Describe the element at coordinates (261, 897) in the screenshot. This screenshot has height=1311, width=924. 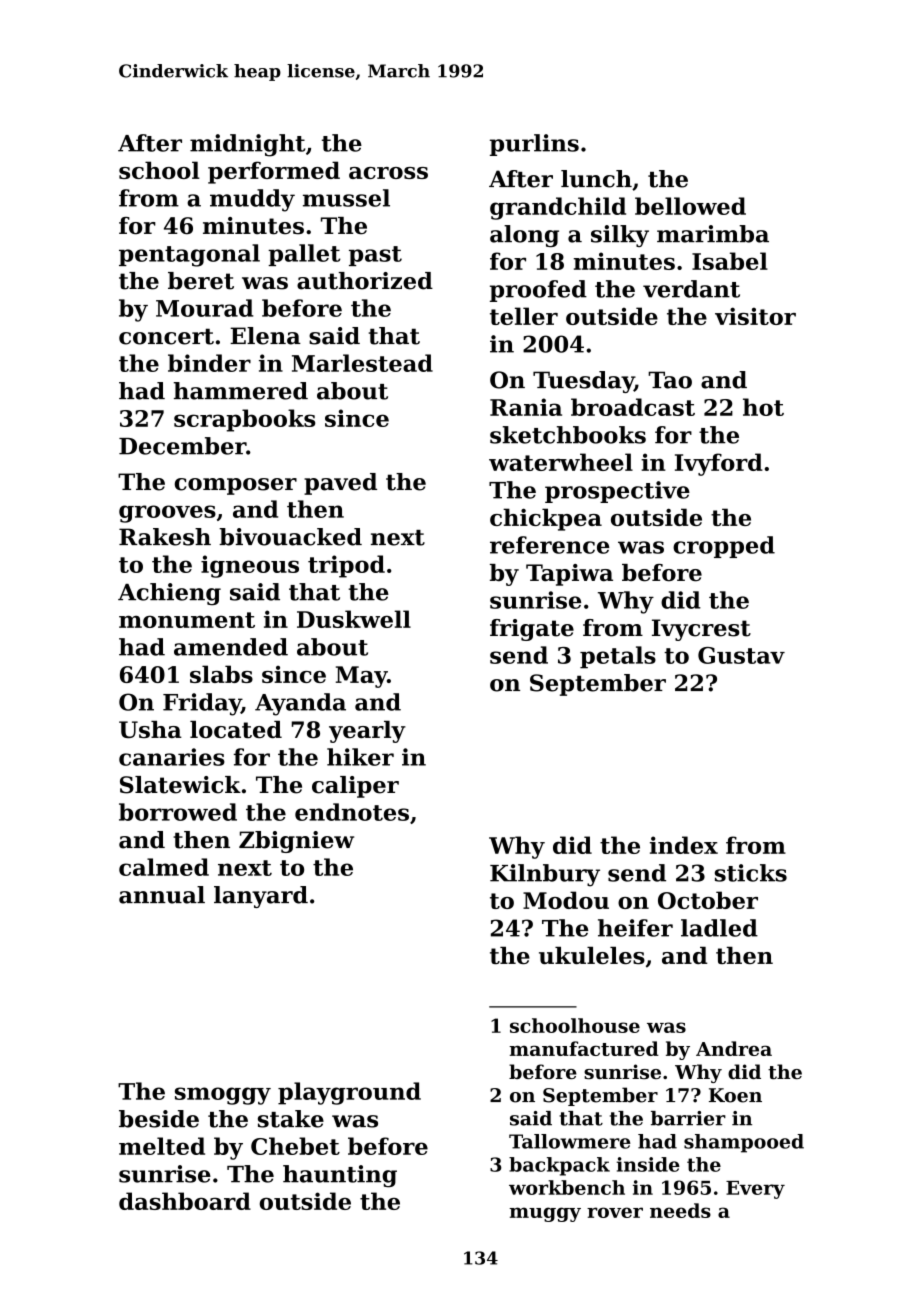
I see `lanyard` at that location.
